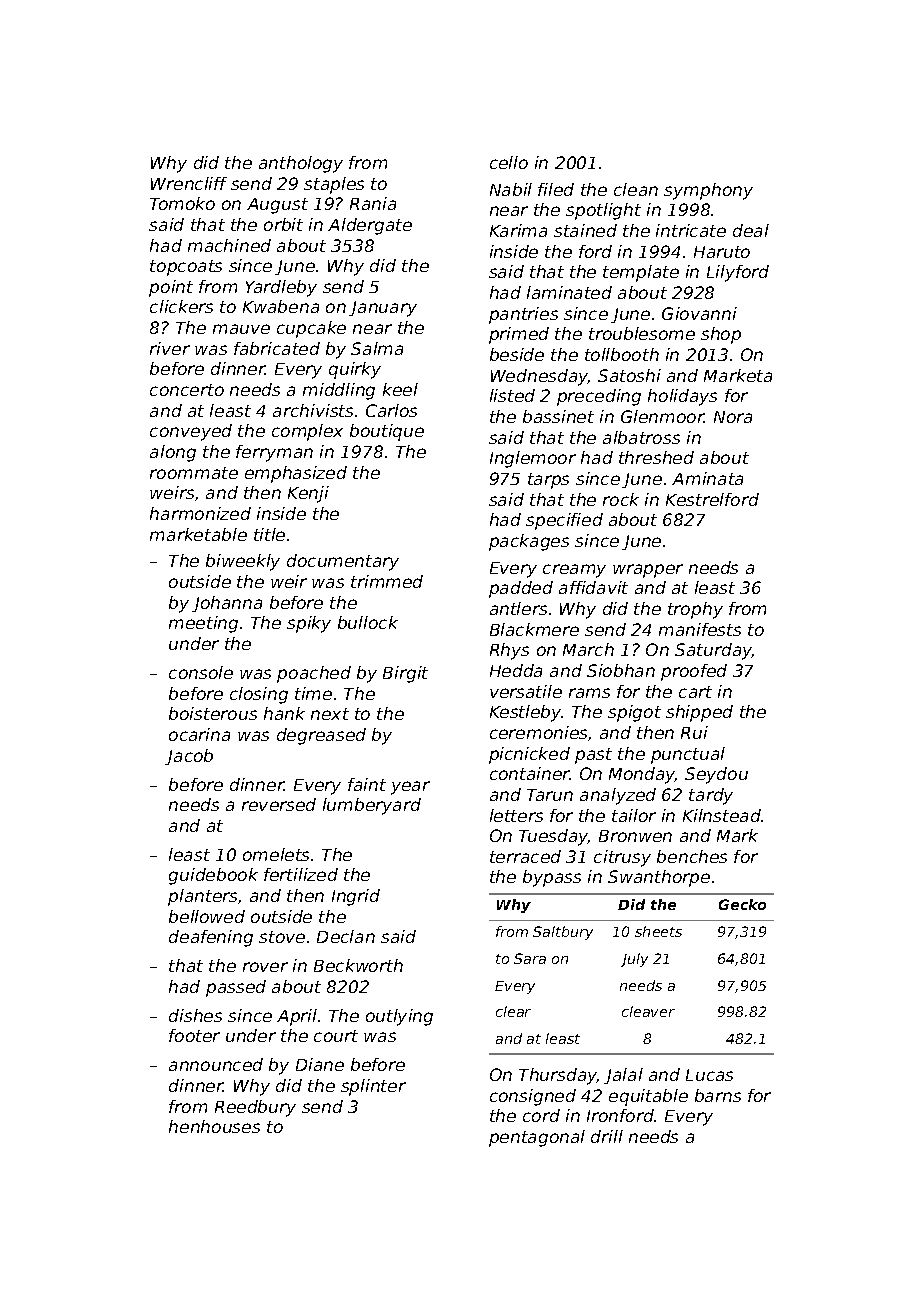  I want to click on template, so click(641, 273).
